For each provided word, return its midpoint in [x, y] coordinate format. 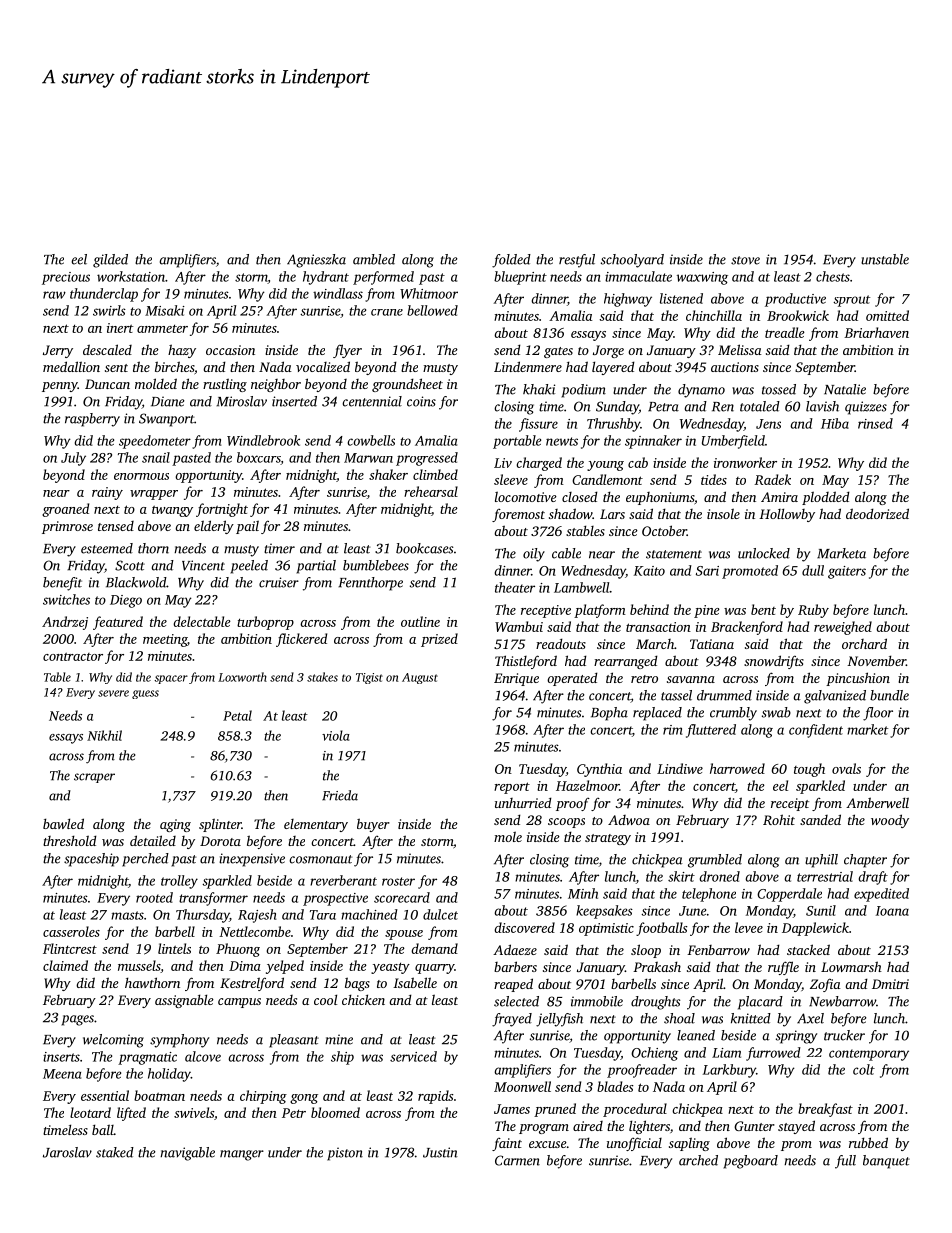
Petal [237, 715]
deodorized [877, 513]
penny [60, 387]
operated [572, 679]
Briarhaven [876, 332]
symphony [179, 1041]
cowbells [371, 440]
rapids [436, 1097]
